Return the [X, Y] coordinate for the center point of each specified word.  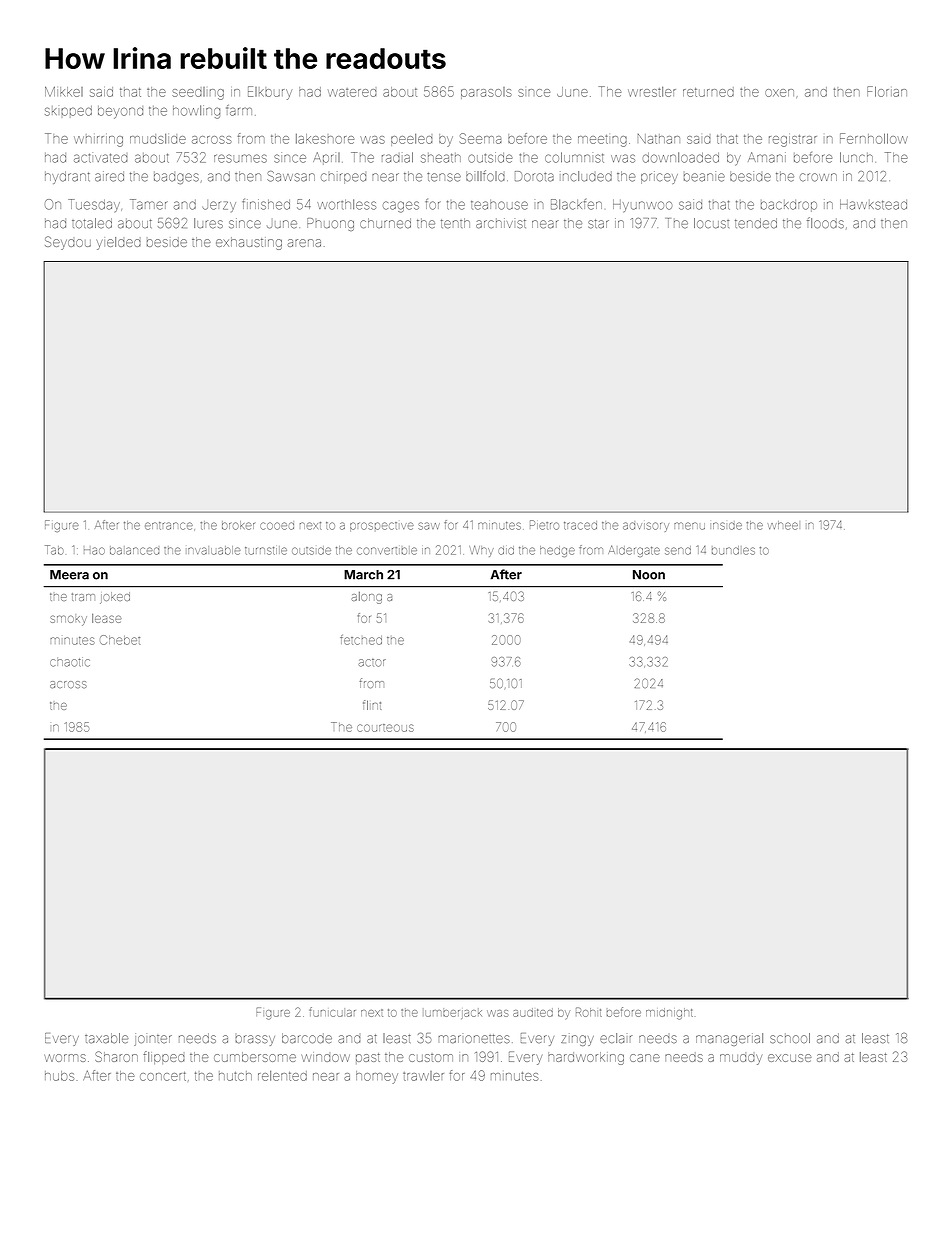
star [598, 223]
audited [533, 1012]
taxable [106, 1038]
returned [708, 92]
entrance [169, 526]
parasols [486, 93]
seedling [198, 93]
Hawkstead [873, 205]
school [790, 1038]
